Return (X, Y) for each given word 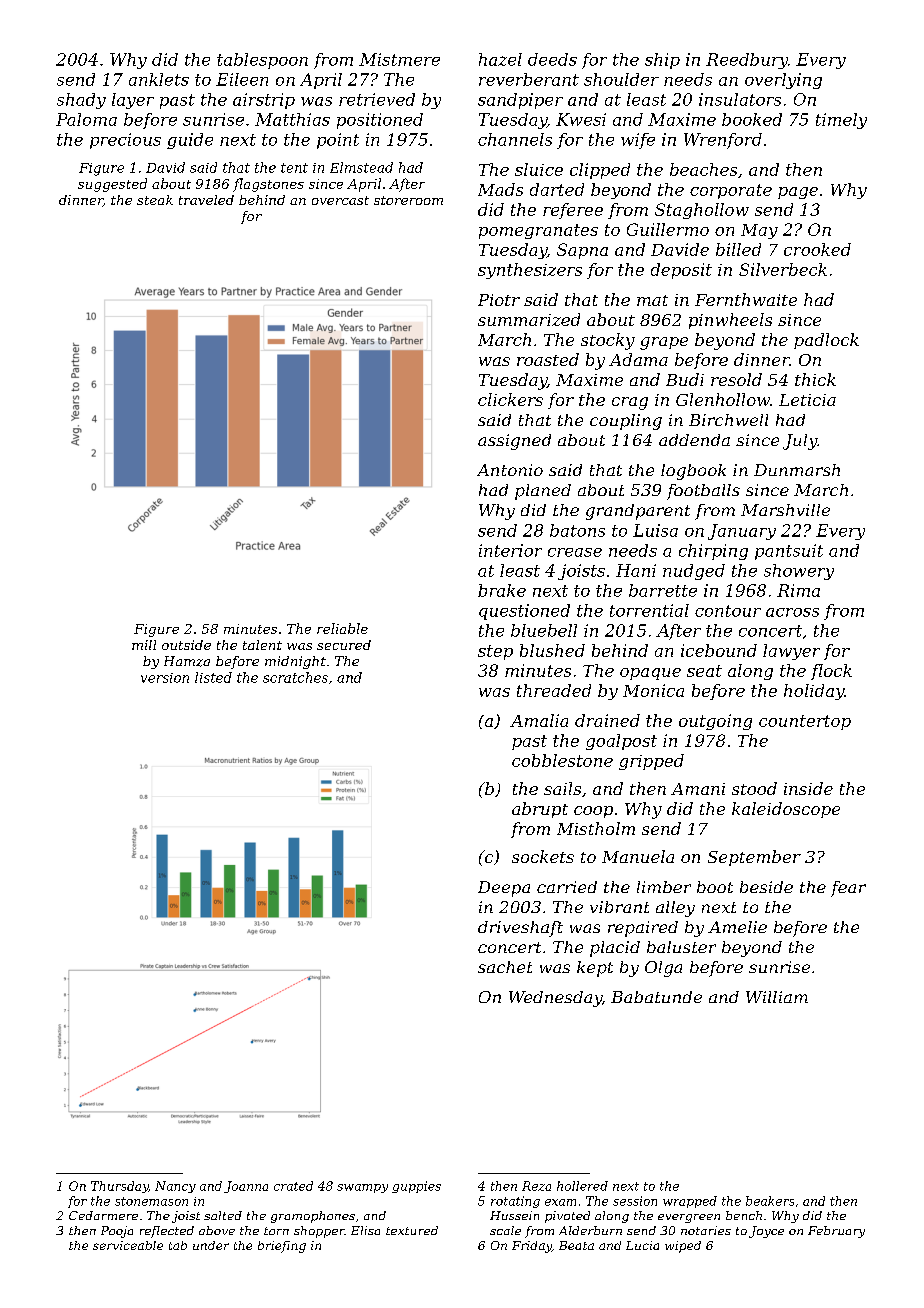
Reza (536, 1186)
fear (848, 889)
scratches (295, 677)
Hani (636, 570)
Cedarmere (103, 1215)
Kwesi (581, 119)
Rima (798, 590)
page (798, 193)
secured (344, 645)
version (165, 678)
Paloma (86, 119)
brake (502, 590)
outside (186, 645)
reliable (342, 628)
